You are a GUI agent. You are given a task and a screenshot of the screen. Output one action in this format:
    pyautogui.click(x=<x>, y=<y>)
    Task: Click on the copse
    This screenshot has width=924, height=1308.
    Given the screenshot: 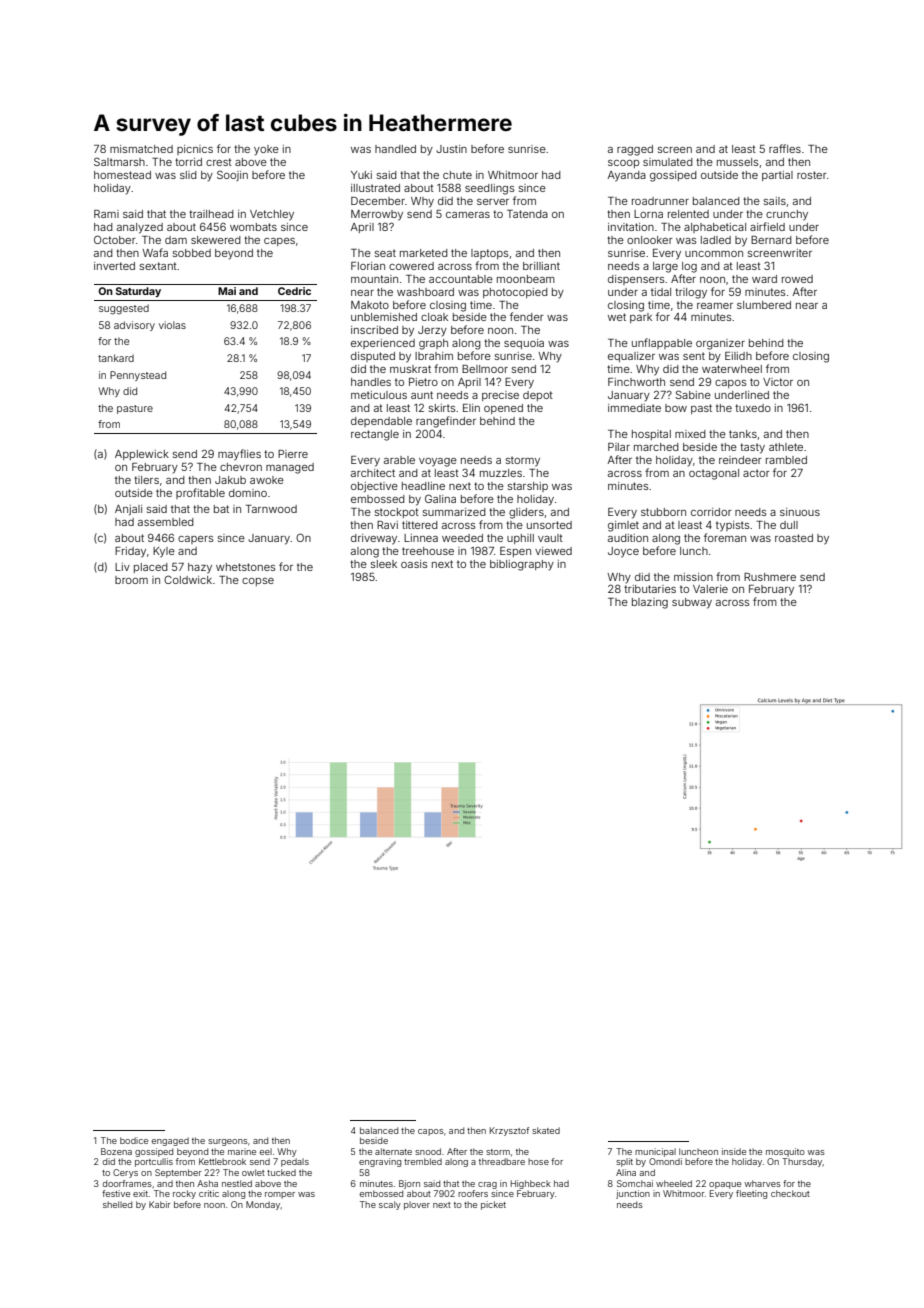 What is the action you would take?
    pyautogui.click(x=258, y=582)
